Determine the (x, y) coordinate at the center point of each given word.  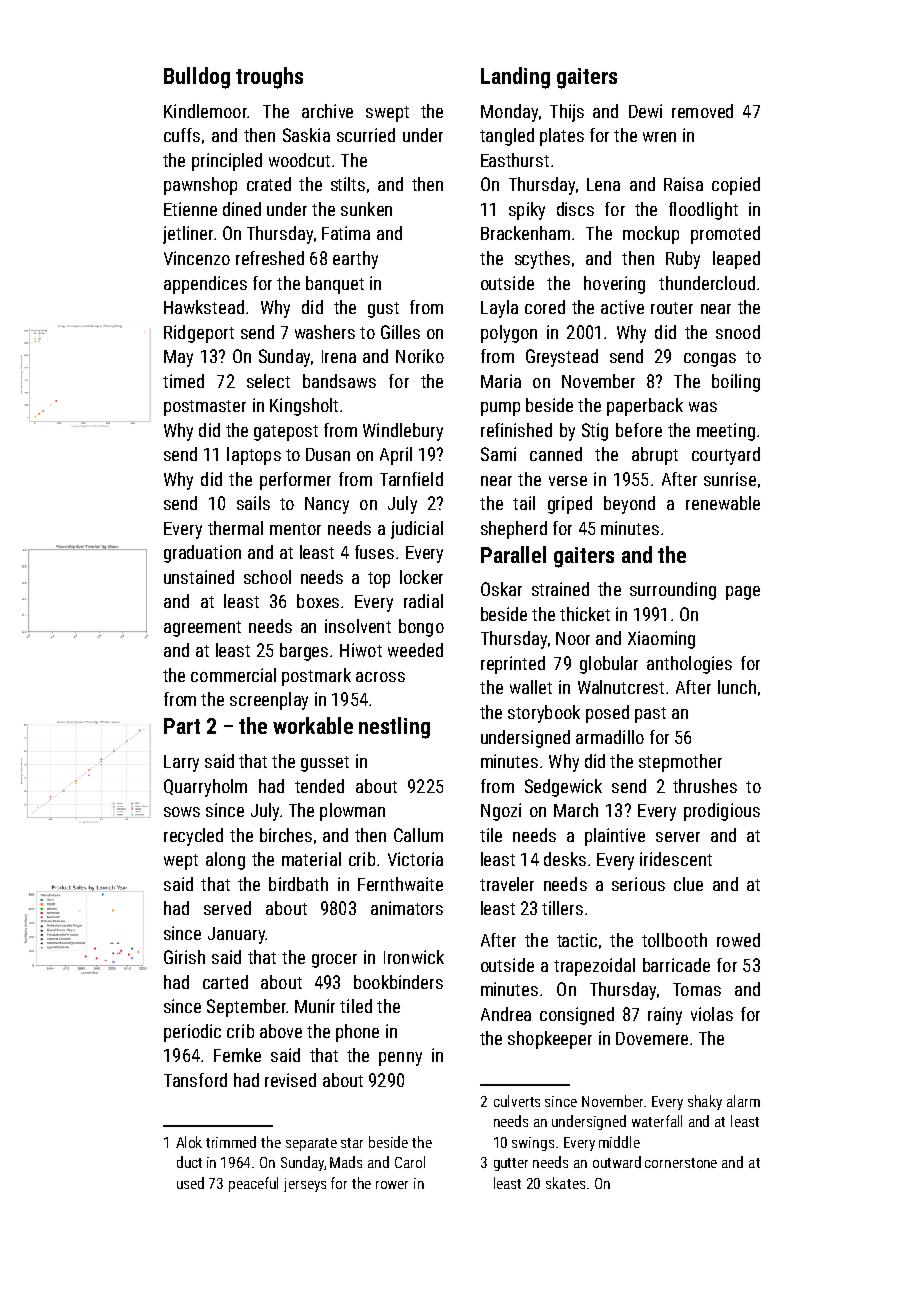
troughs (269, 78)
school (267, 577)
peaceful (253, 1184)
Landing (515, 78)
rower (392, 1185)
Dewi (645, 111)
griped (570, 505)
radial (423, 601)
